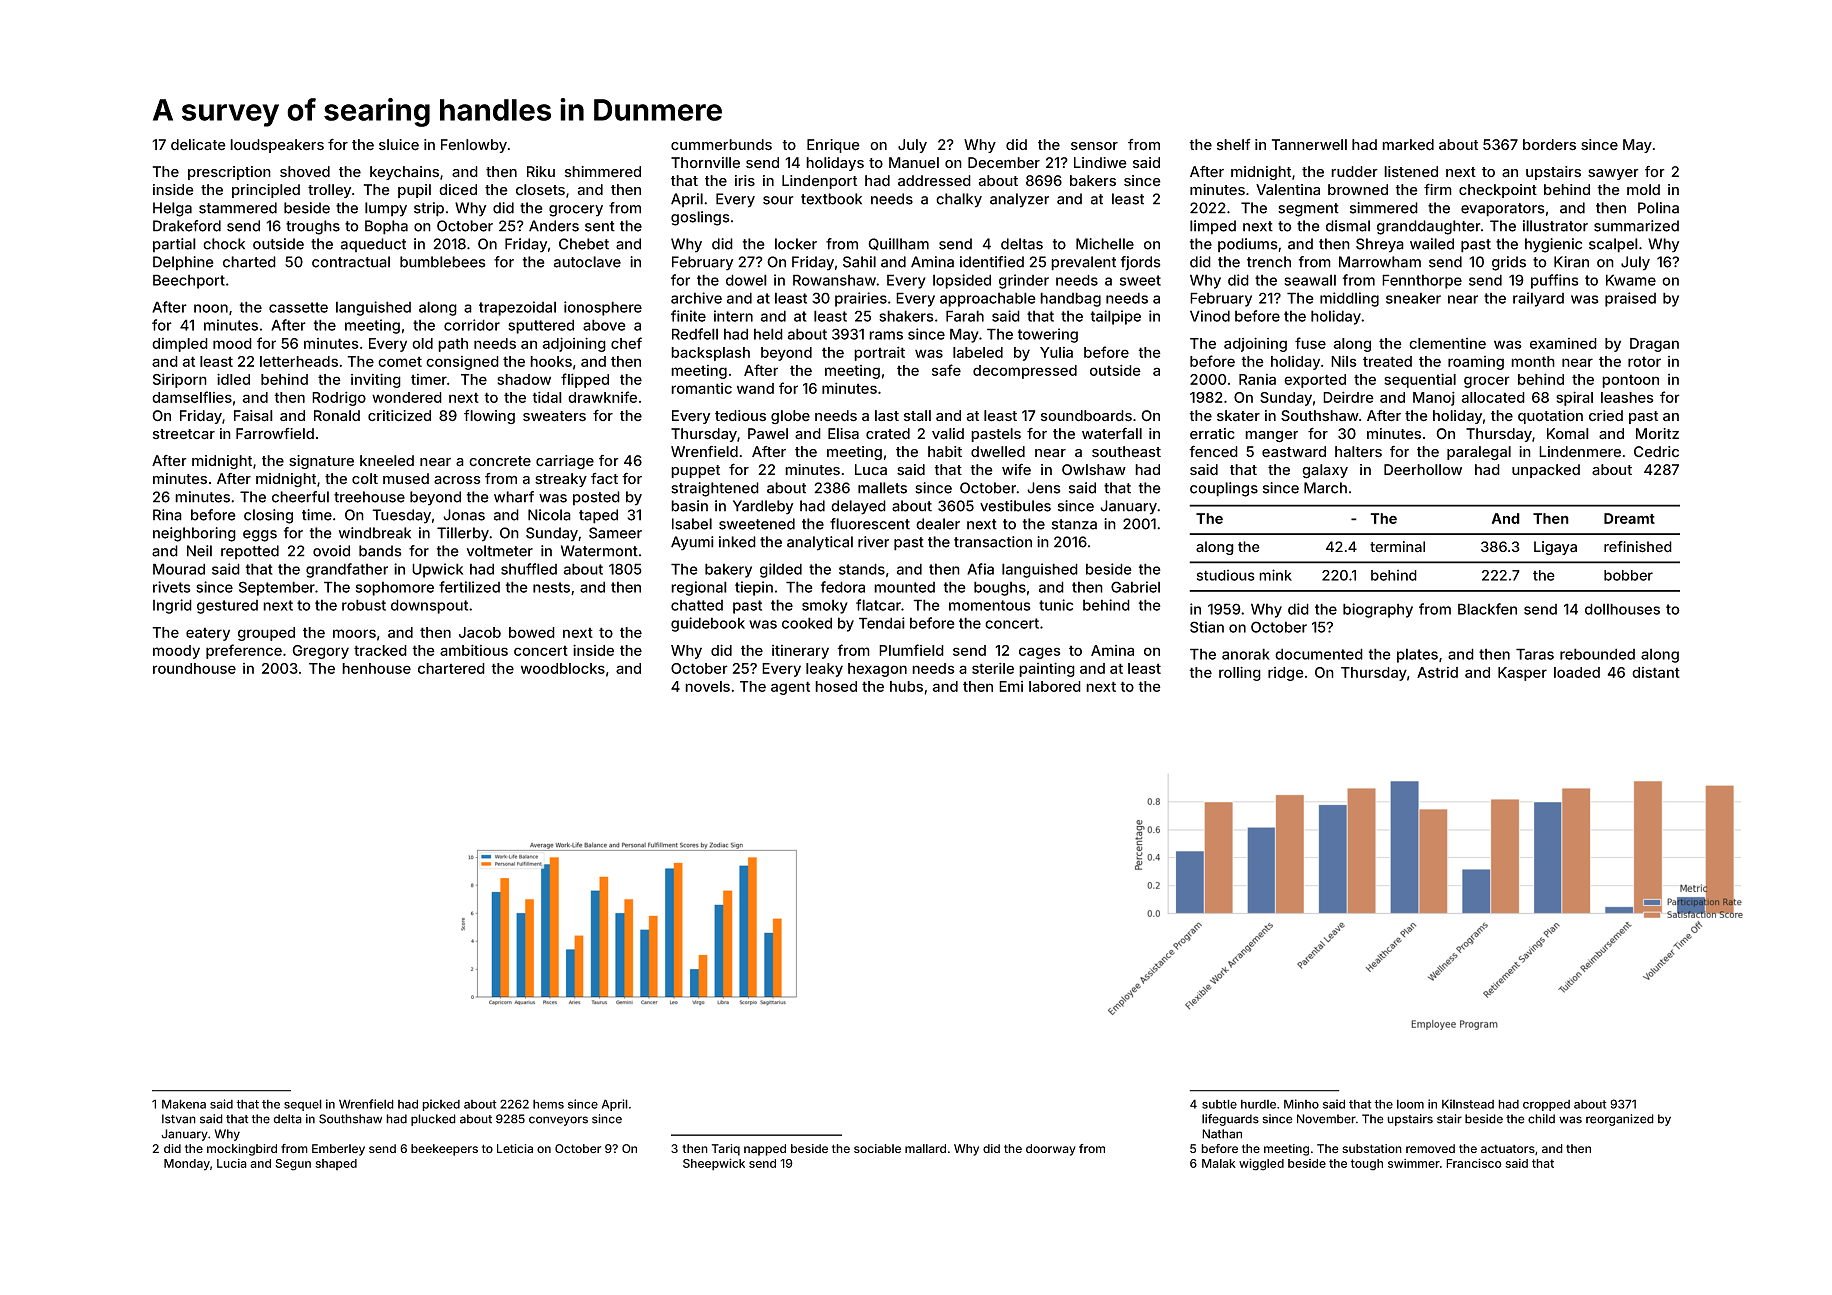 The width and height of the page is (1832, 1295). What do you see at coordinates (1301, 1104) in the page?
I see `Minho` at bounding box center [1301, 1104].
